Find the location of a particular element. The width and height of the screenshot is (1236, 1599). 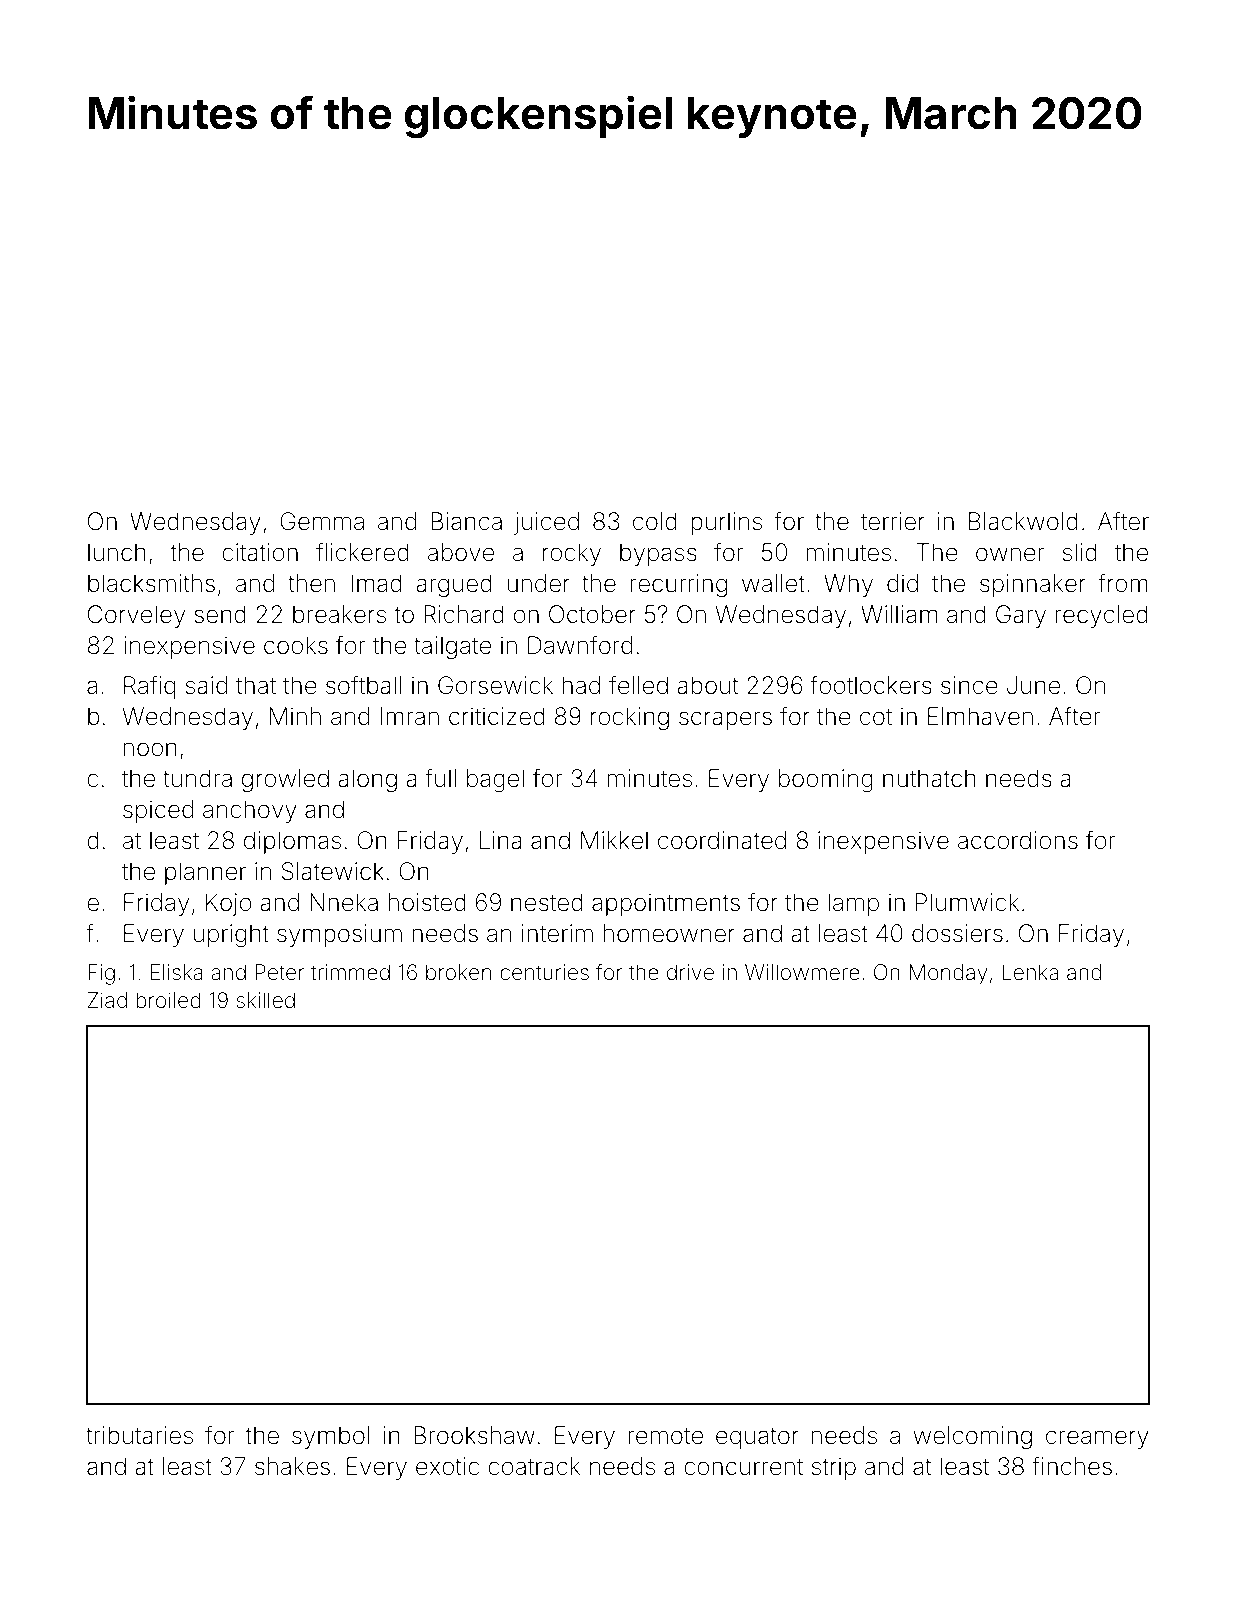

about is located at coordinates (707, 685).
